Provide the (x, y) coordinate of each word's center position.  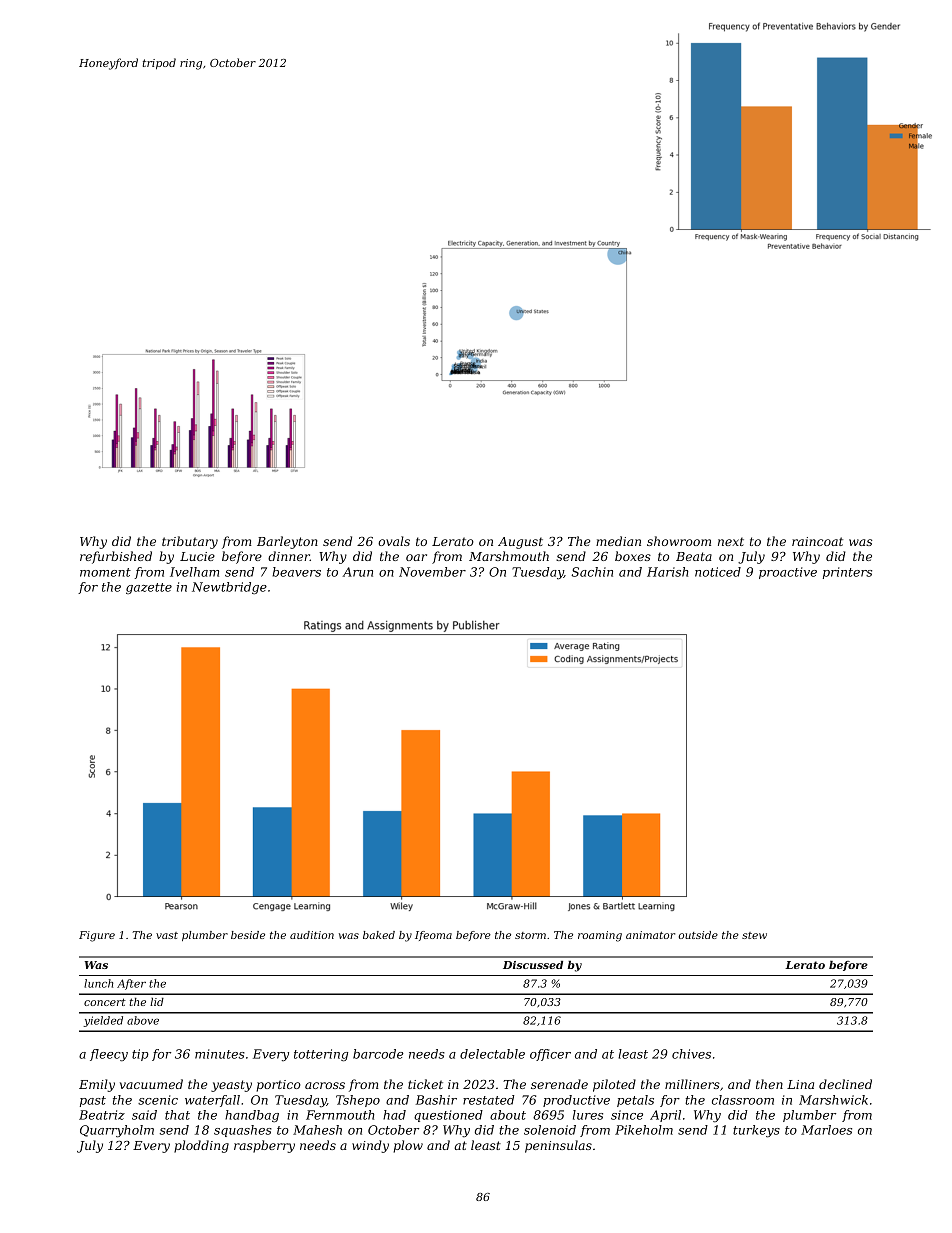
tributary (190, 542)
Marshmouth (509, 556)
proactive (788, 573)
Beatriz (102, 1115)
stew (754, 935)
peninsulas (558, 1146)
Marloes (826, 1130)
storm (530, 935)
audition (312, 935)
